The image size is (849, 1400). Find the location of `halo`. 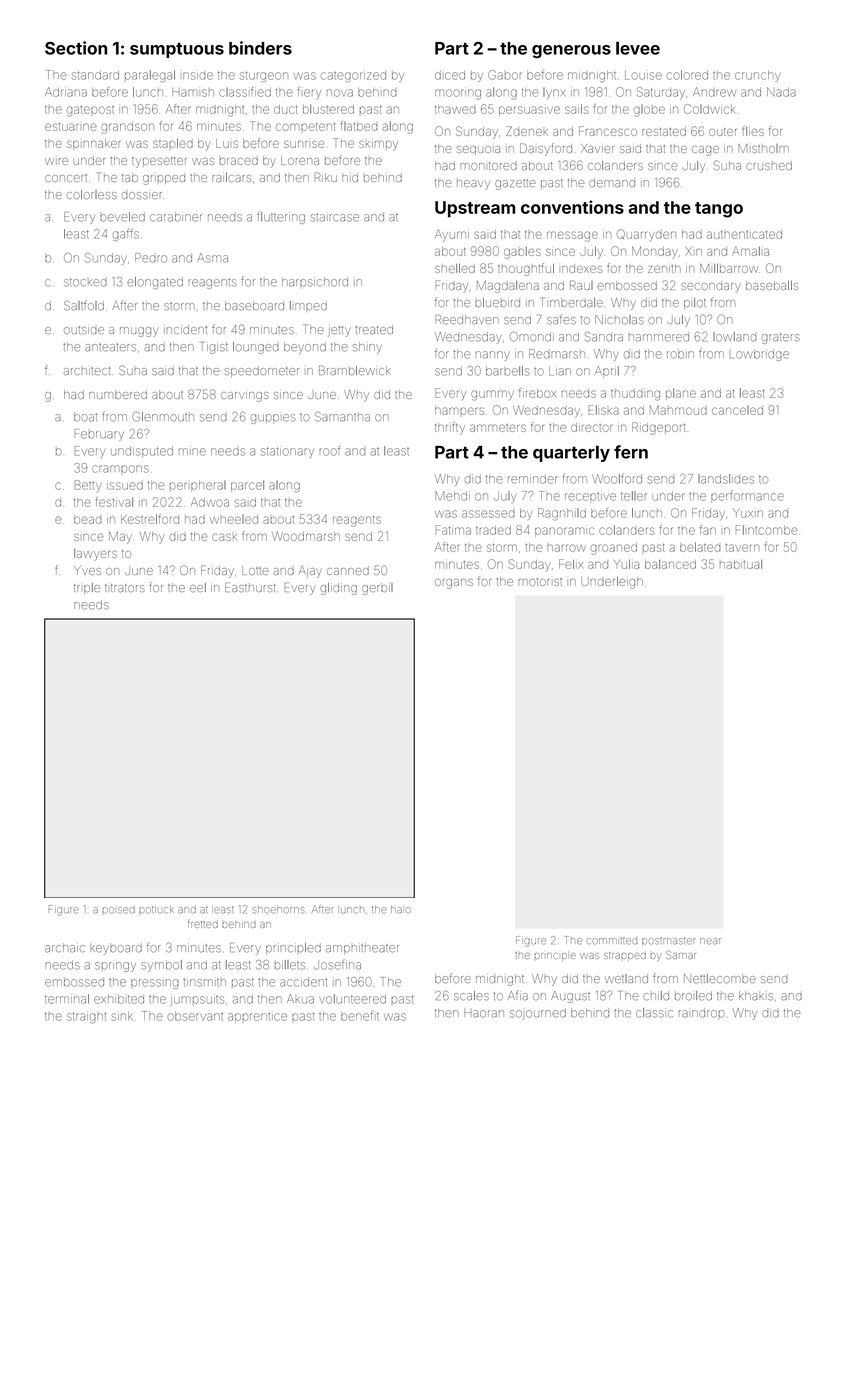

halo is located at coordinates (401, 909).
